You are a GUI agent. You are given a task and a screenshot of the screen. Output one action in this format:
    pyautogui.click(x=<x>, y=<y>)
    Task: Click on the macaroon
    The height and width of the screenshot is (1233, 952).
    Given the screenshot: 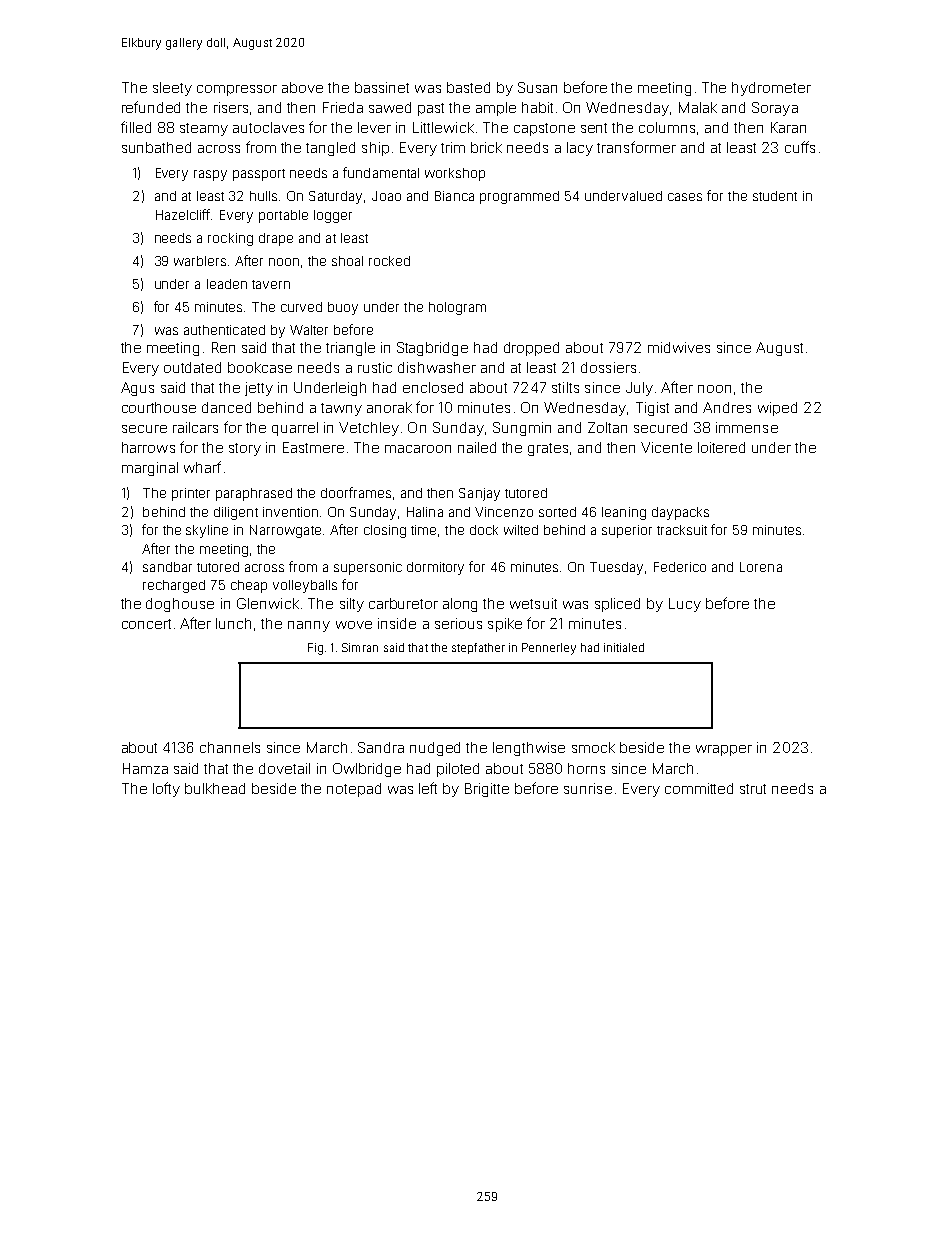 What is the action you would take?
    pyautogui.click(x=418, y=449)
